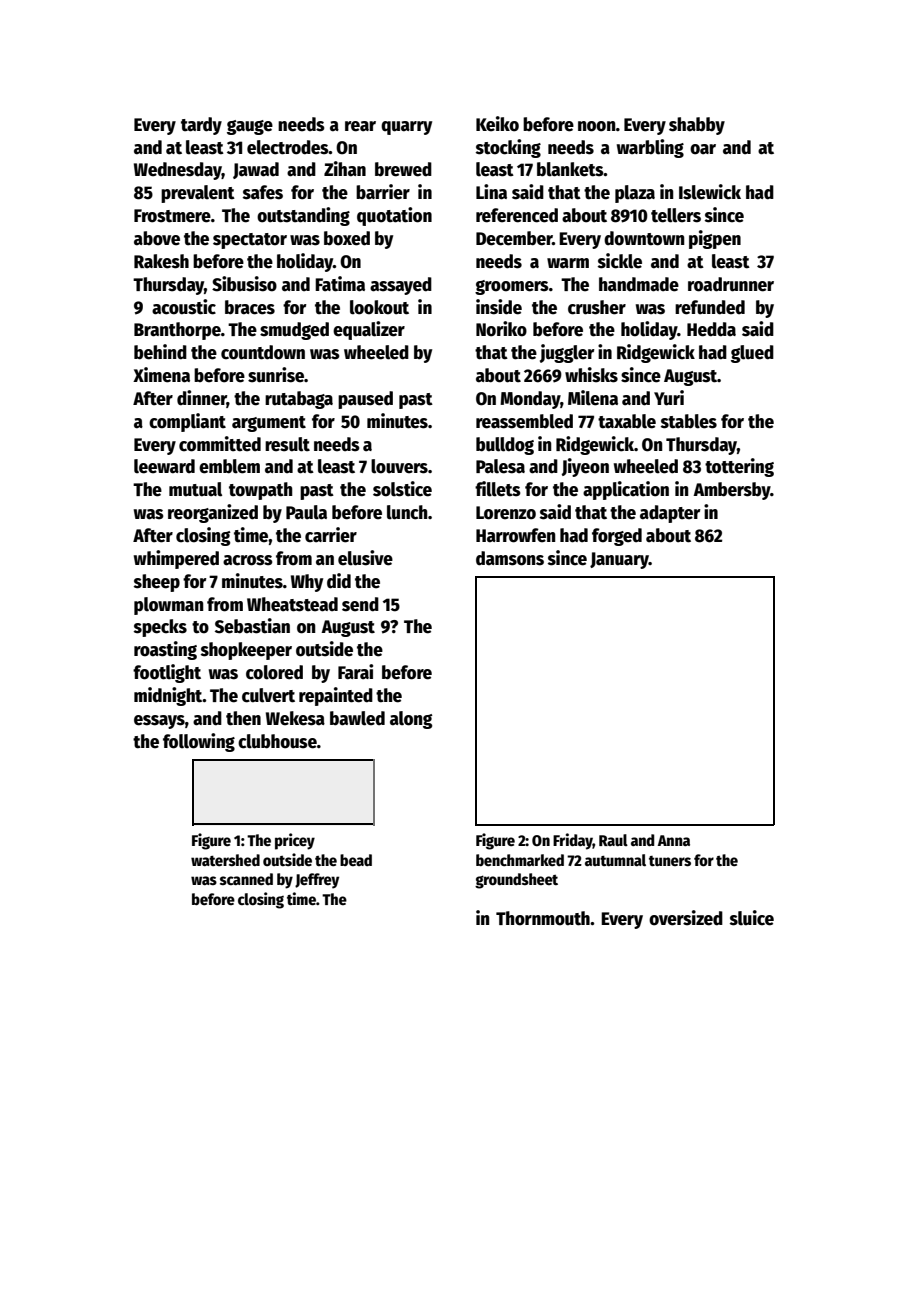 This screenshot has height=1316, width=908. Describe the element at coordinates (499, 307) in the screenshot. I see `inside` at that location.
